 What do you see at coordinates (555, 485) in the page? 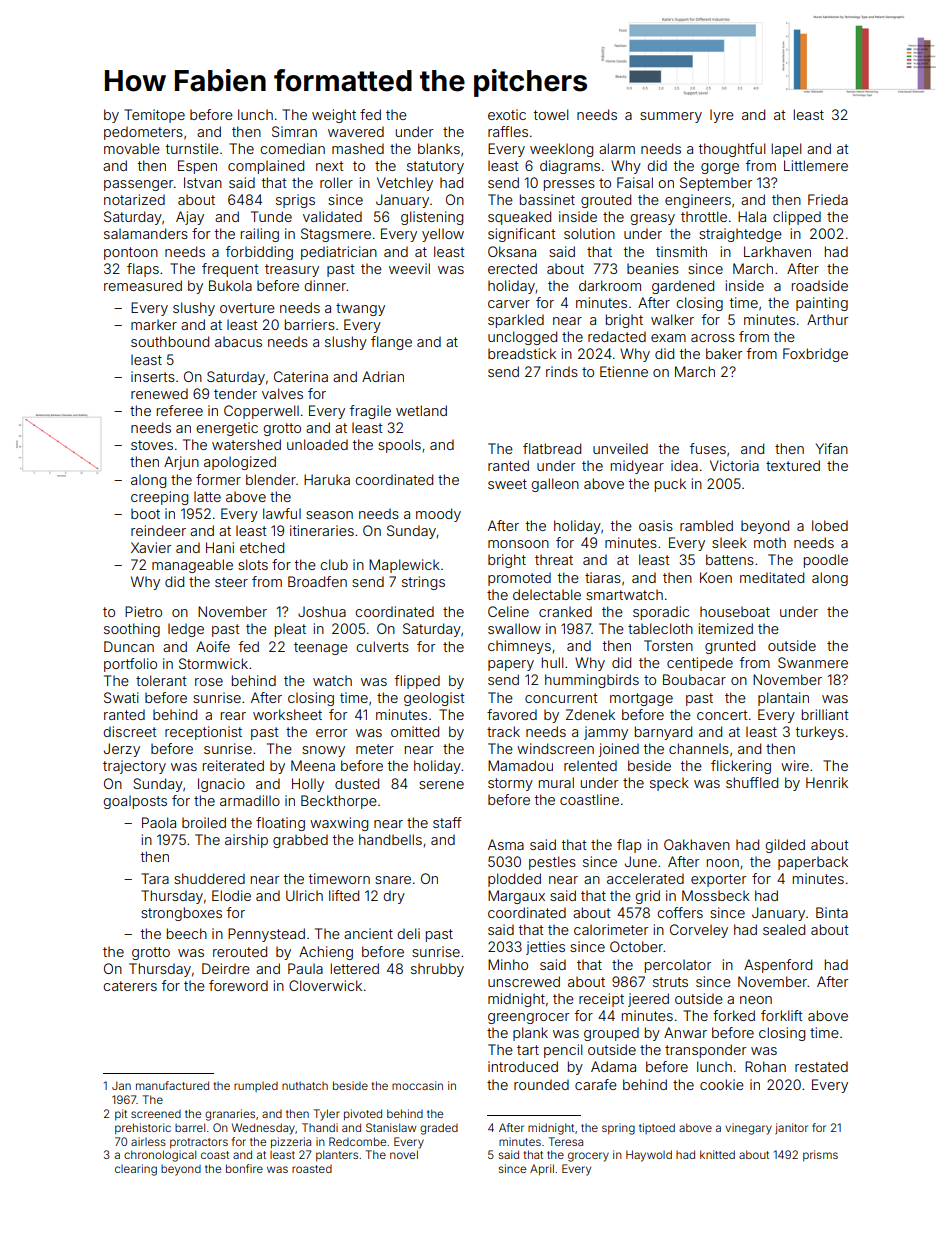
I see `galleon` at bounding box center [555, 485].
